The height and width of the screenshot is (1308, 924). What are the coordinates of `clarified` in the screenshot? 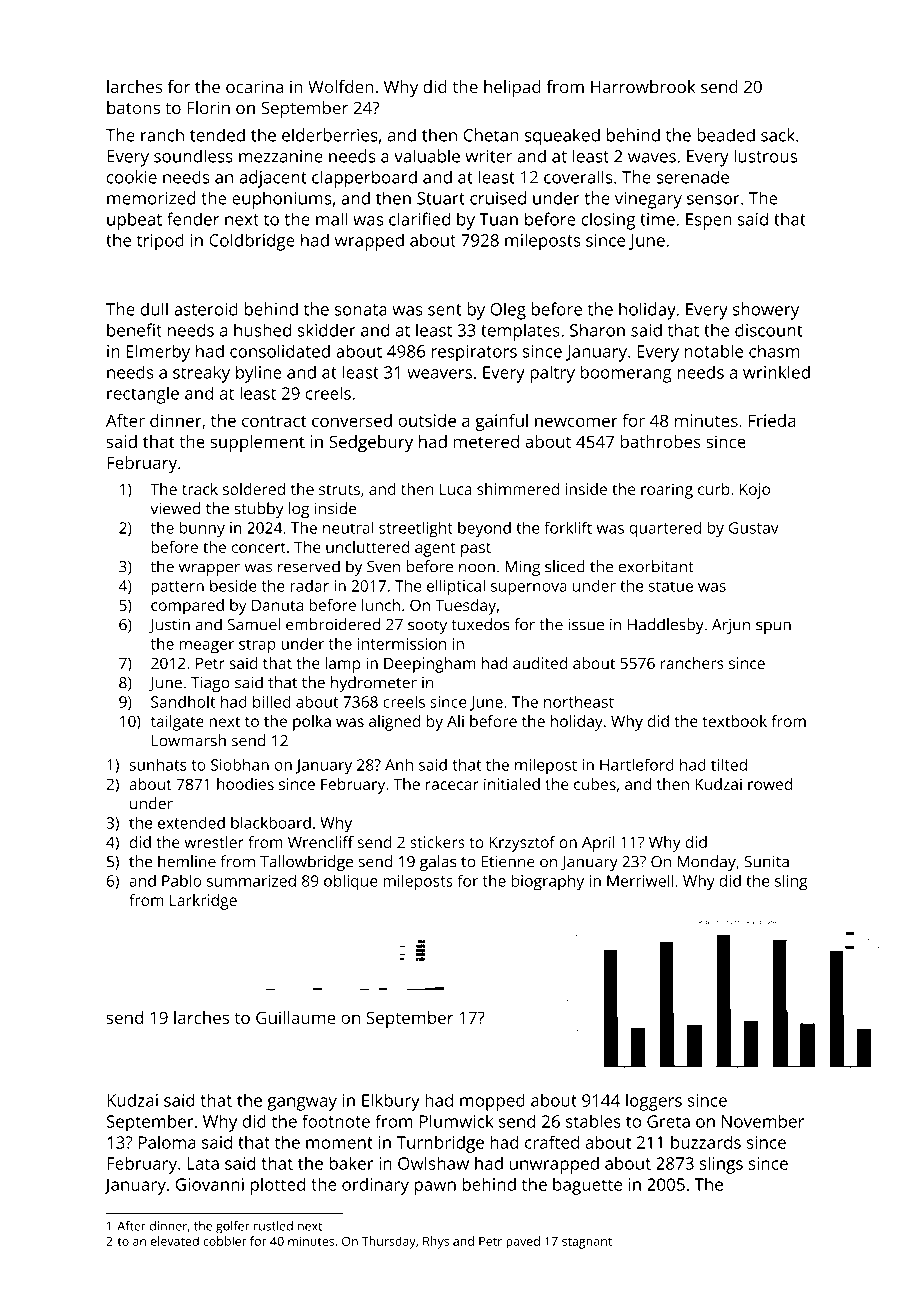 It's located at (419, 219).
